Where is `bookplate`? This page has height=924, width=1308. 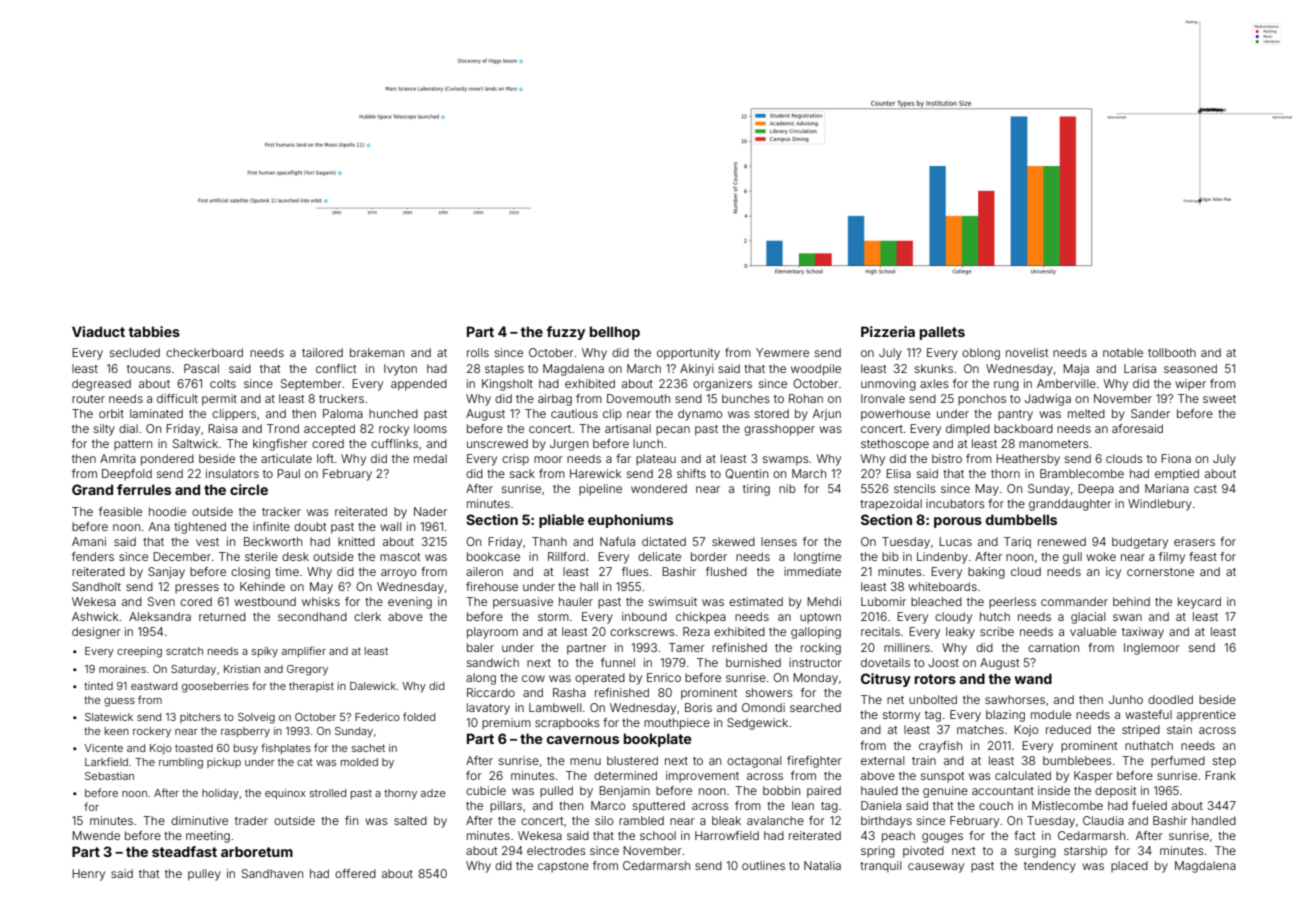
bookplate is located at coordinates (658, 740).
